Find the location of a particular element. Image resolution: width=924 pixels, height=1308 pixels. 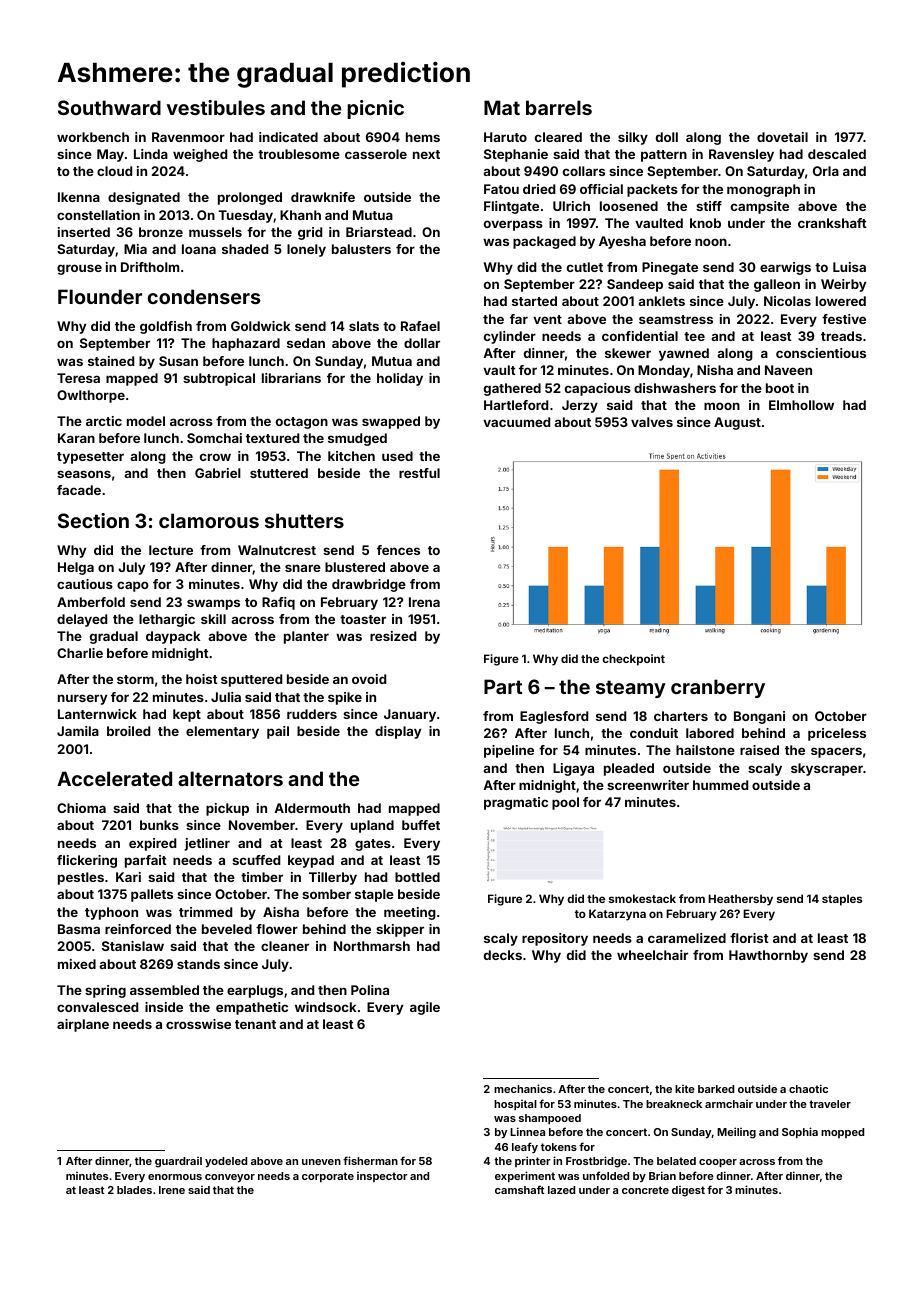

camshaft is located at coordinates (519, 1189).
